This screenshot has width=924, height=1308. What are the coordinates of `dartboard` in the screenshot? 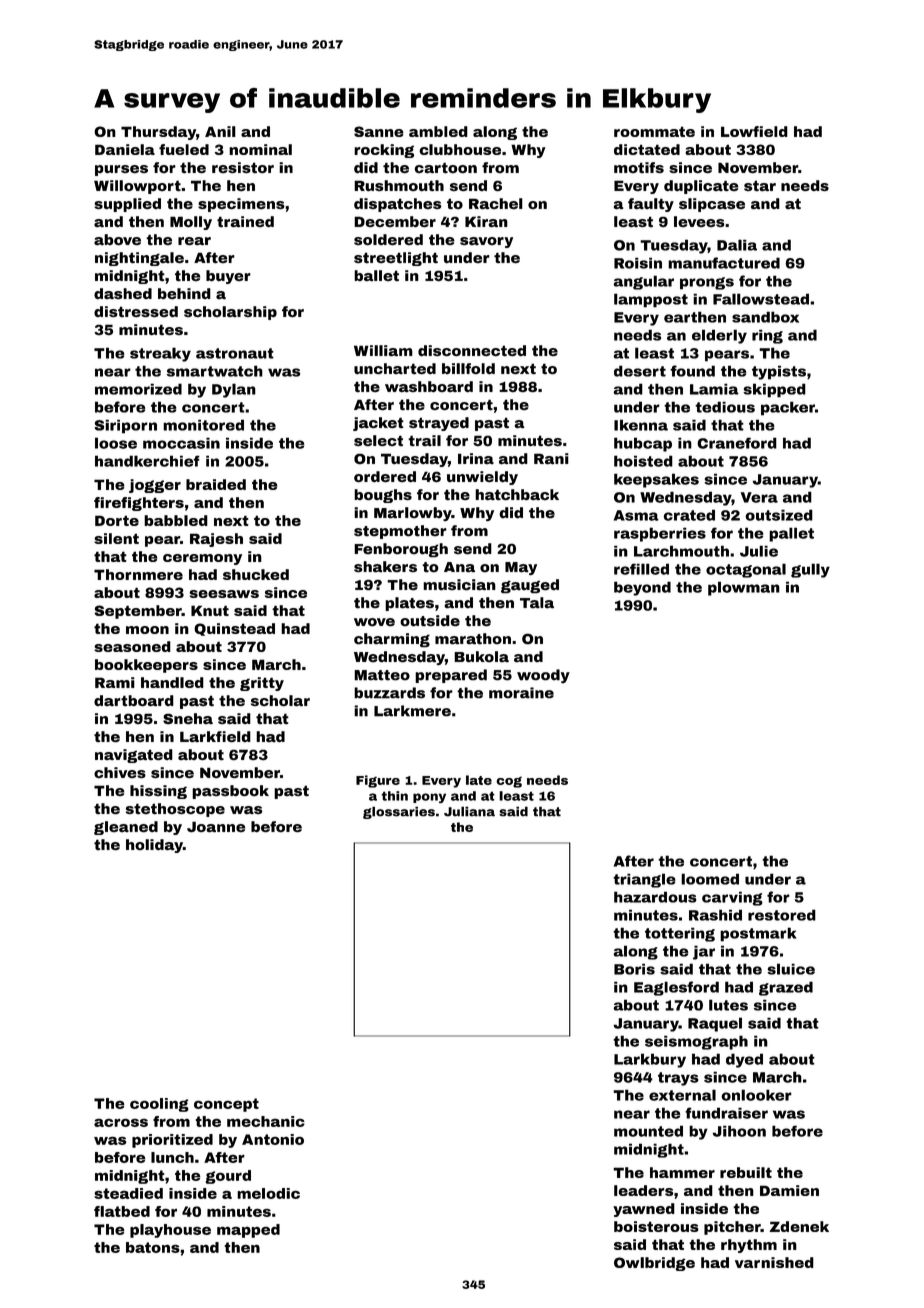 It's located at (134, 701).
